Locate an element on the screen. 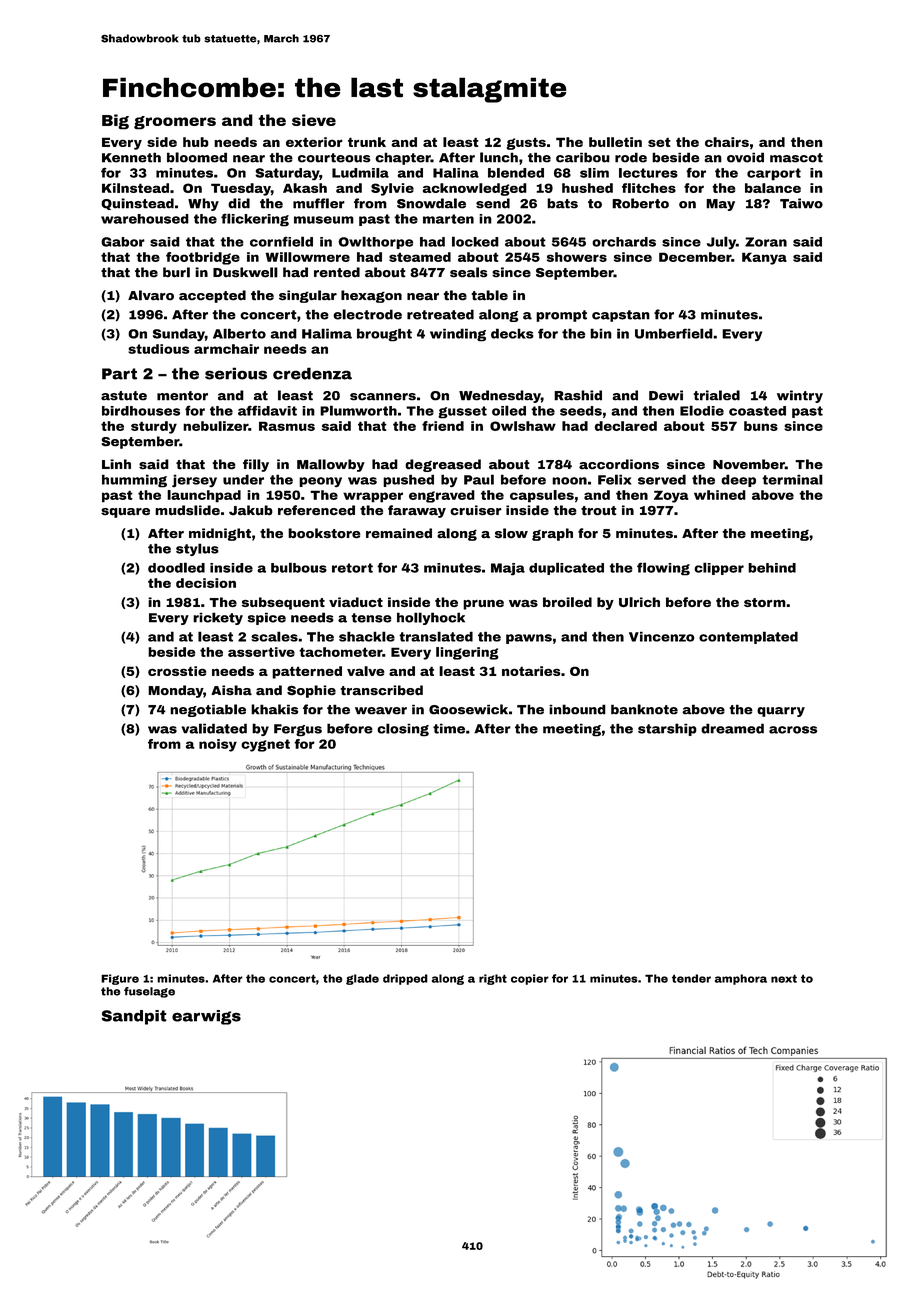 This screenshot has height=1308, width=924. noisy is located at coordinates (218, 745).
